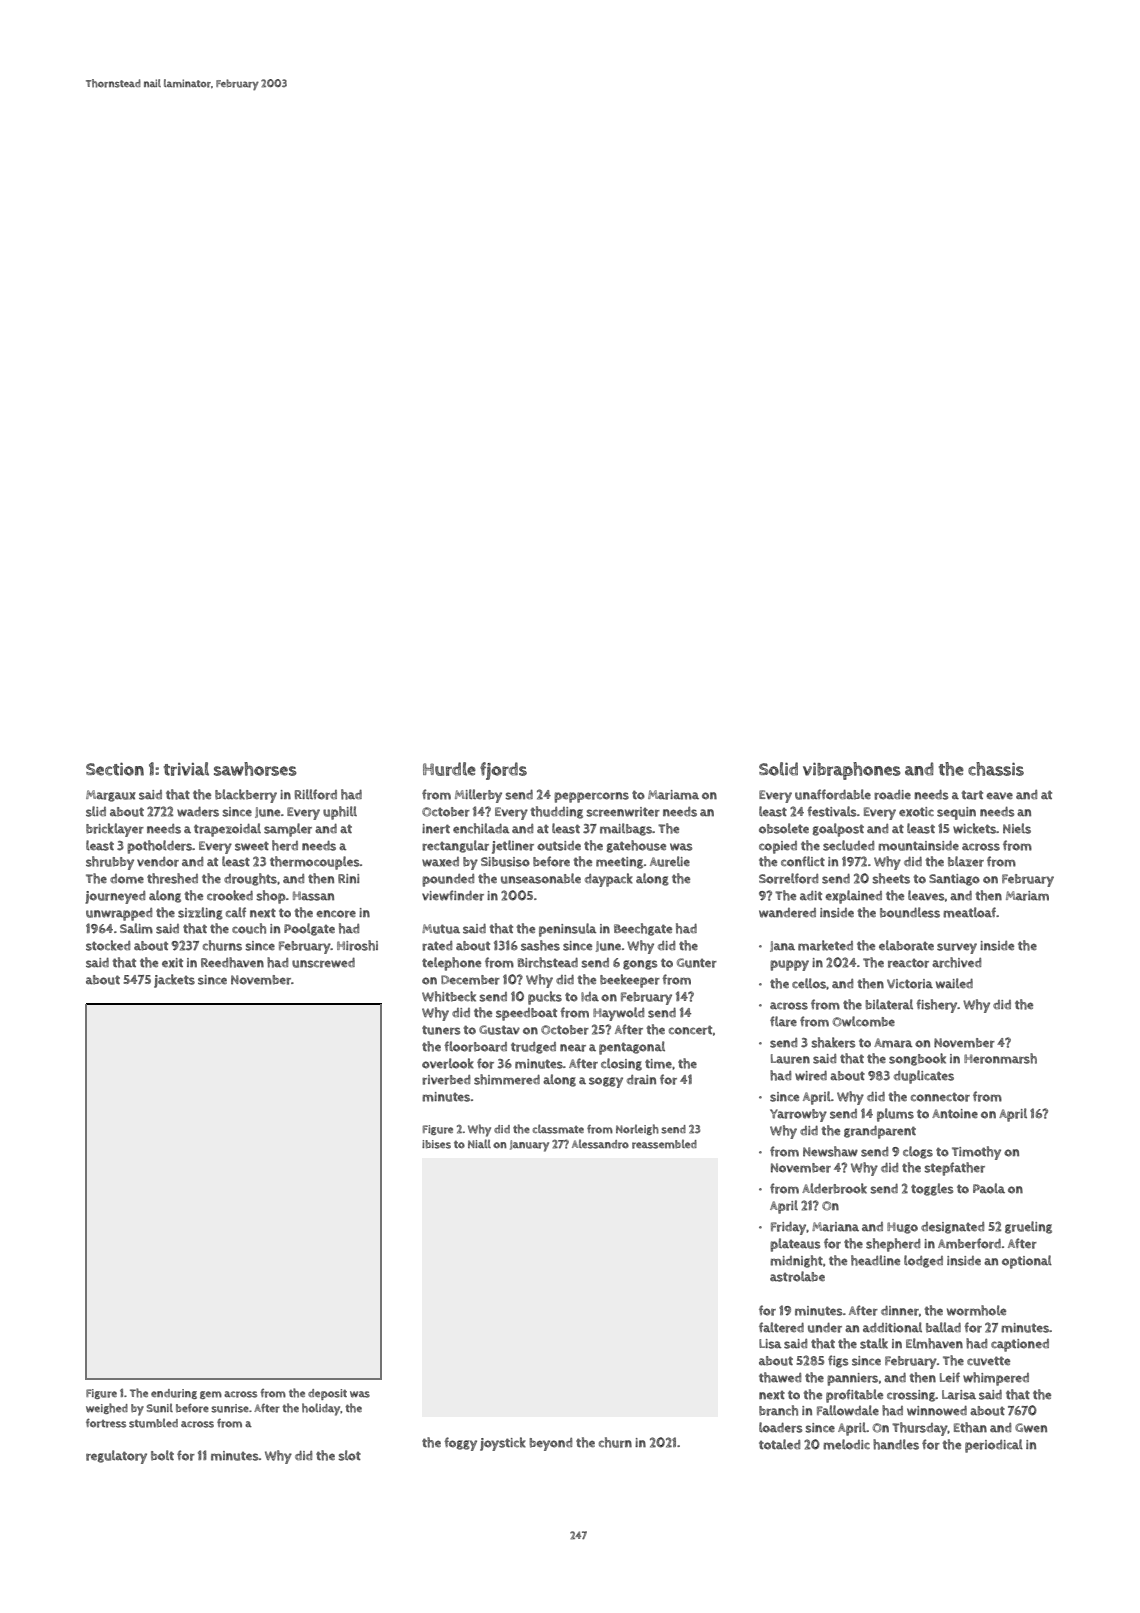 This screenshot has width=1140, height=1613. I want to click on ibises, so click(436, 1144).
